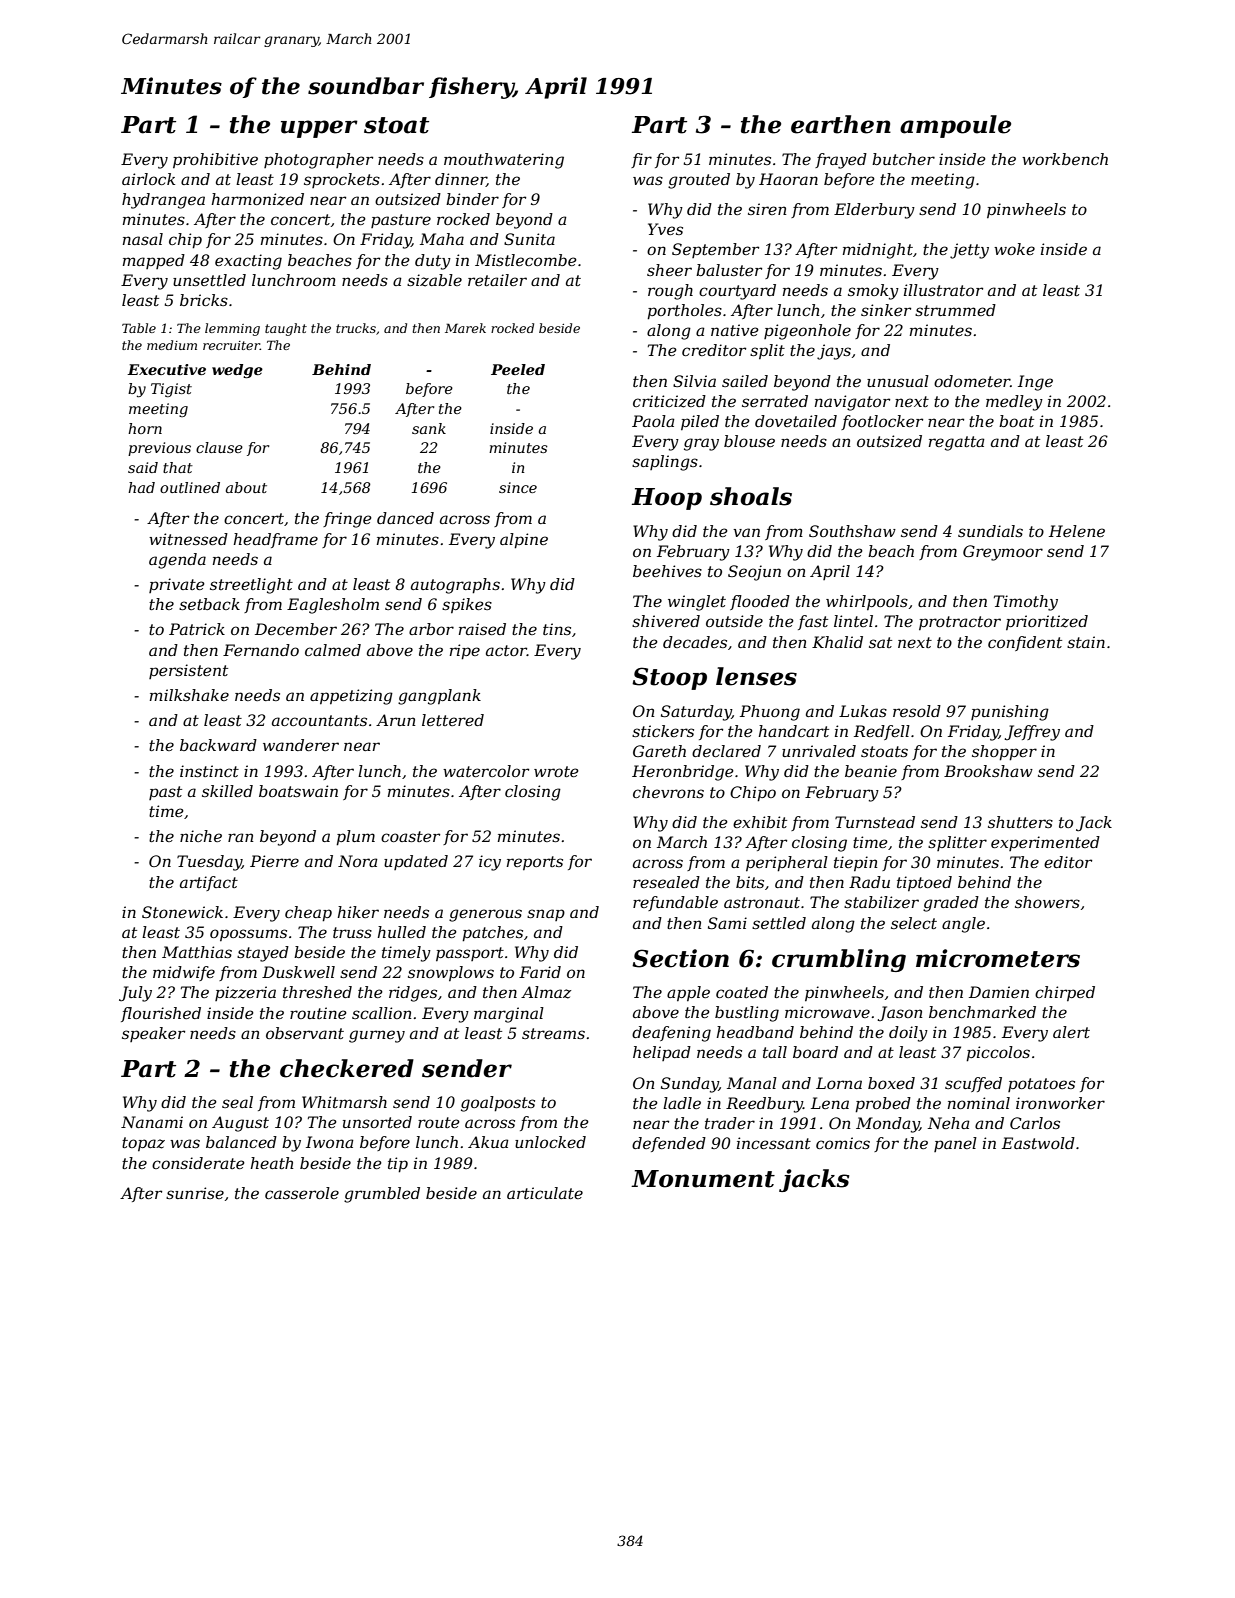  I want to click on crumbling, so click(839, 960).
